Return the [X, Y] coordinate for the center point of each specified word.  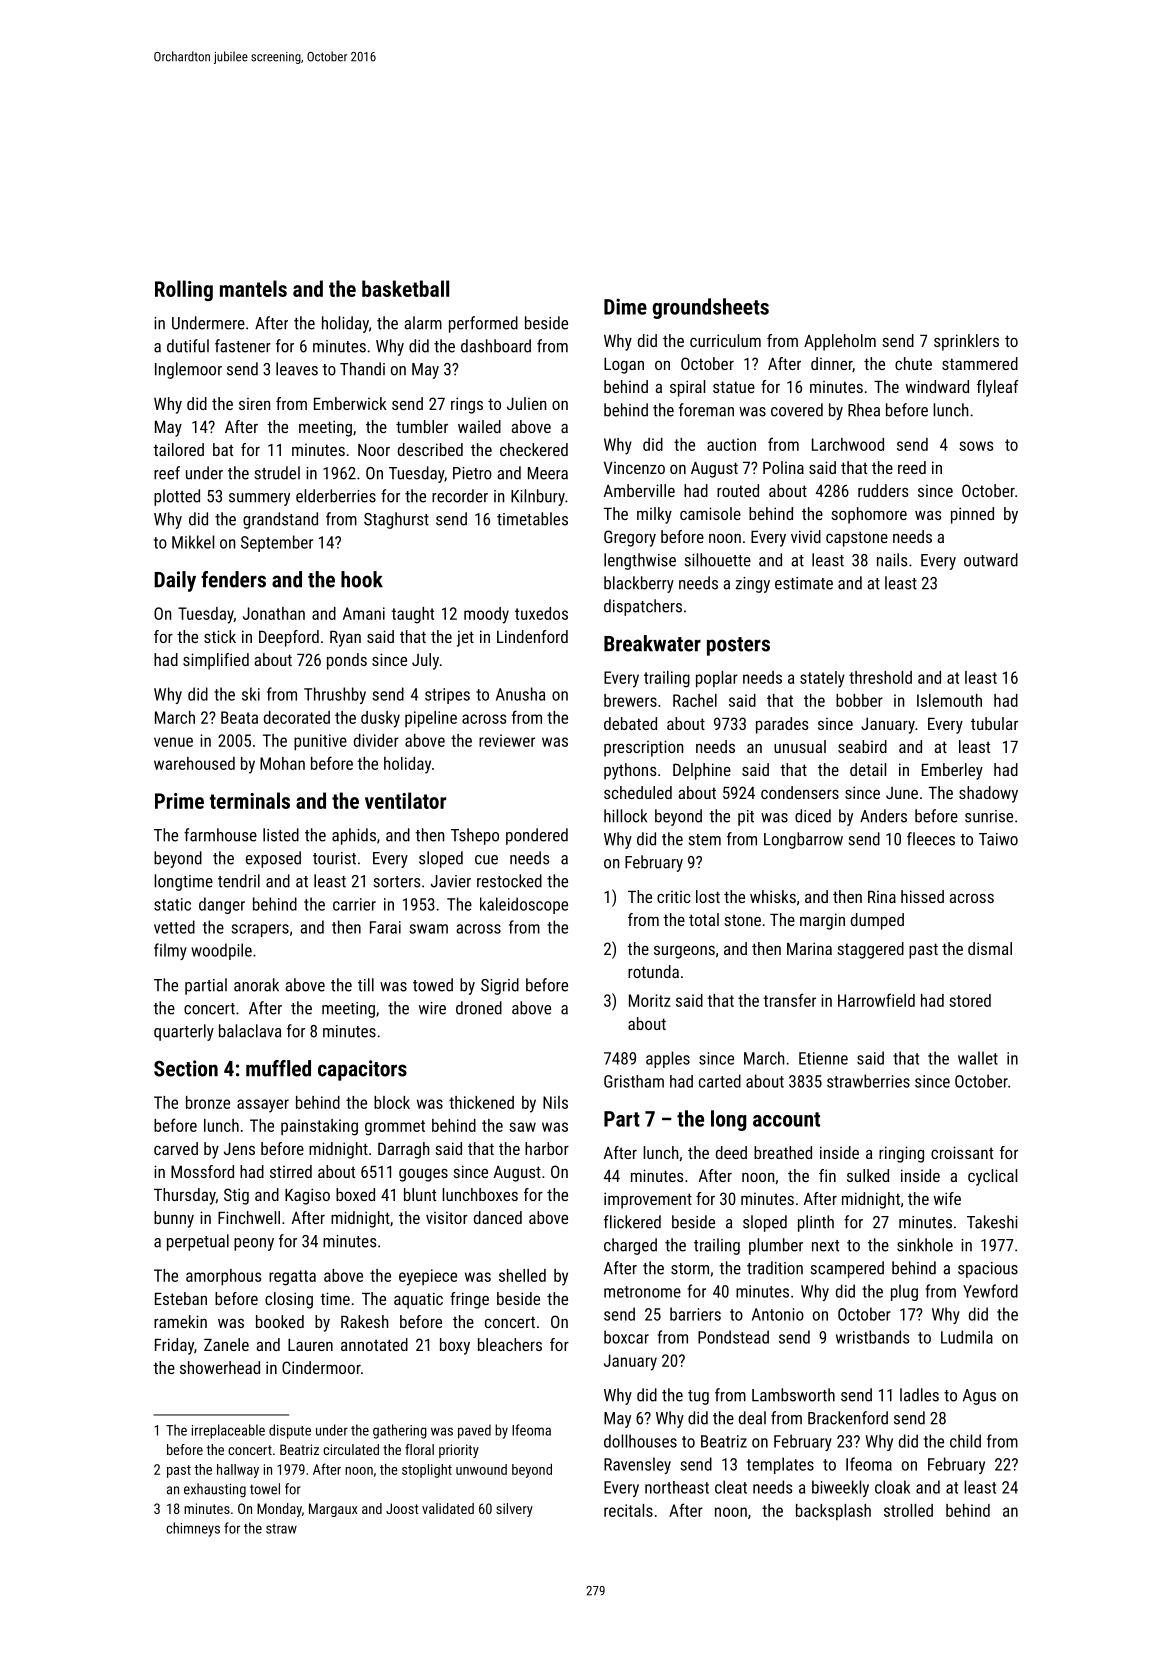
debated [630, 723]
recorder [460, 496]
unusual [800, 746]
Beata [239, 717]
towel [265, 1489]
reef [167, 473]
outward [991, 560]
